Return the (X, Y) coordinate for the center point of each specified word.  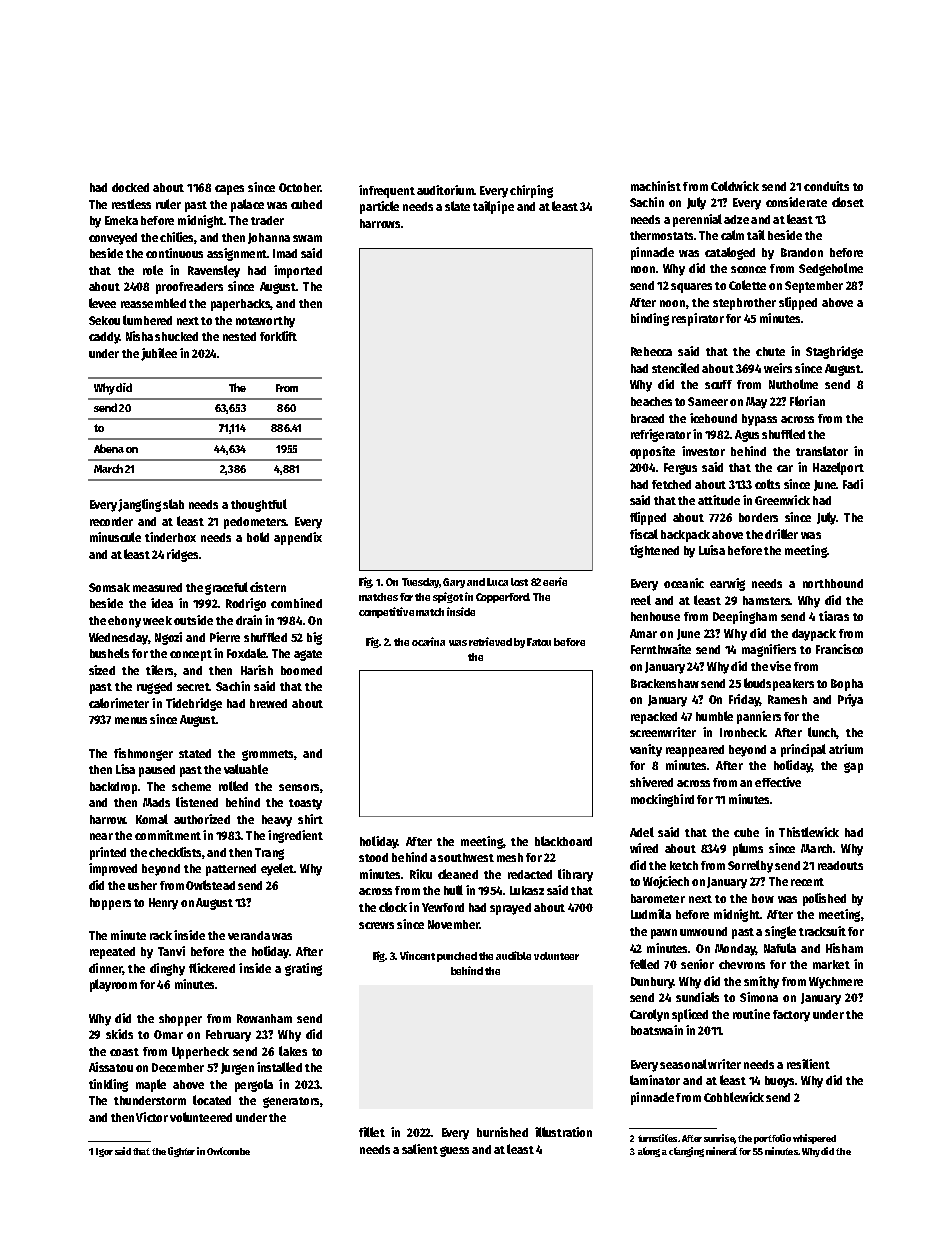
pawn (664, 934)
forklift (278, 336)
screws (376, 925)
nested (239, 336)
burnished (502, 1132)
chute (770, 351)
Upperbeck (200, 1053)
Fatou (539, 642)
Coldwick (735, 186)
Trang (269, 854)
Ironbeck (742, 732)
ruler (168, 204)
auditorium (445, 190)
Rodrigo (246, 604)
